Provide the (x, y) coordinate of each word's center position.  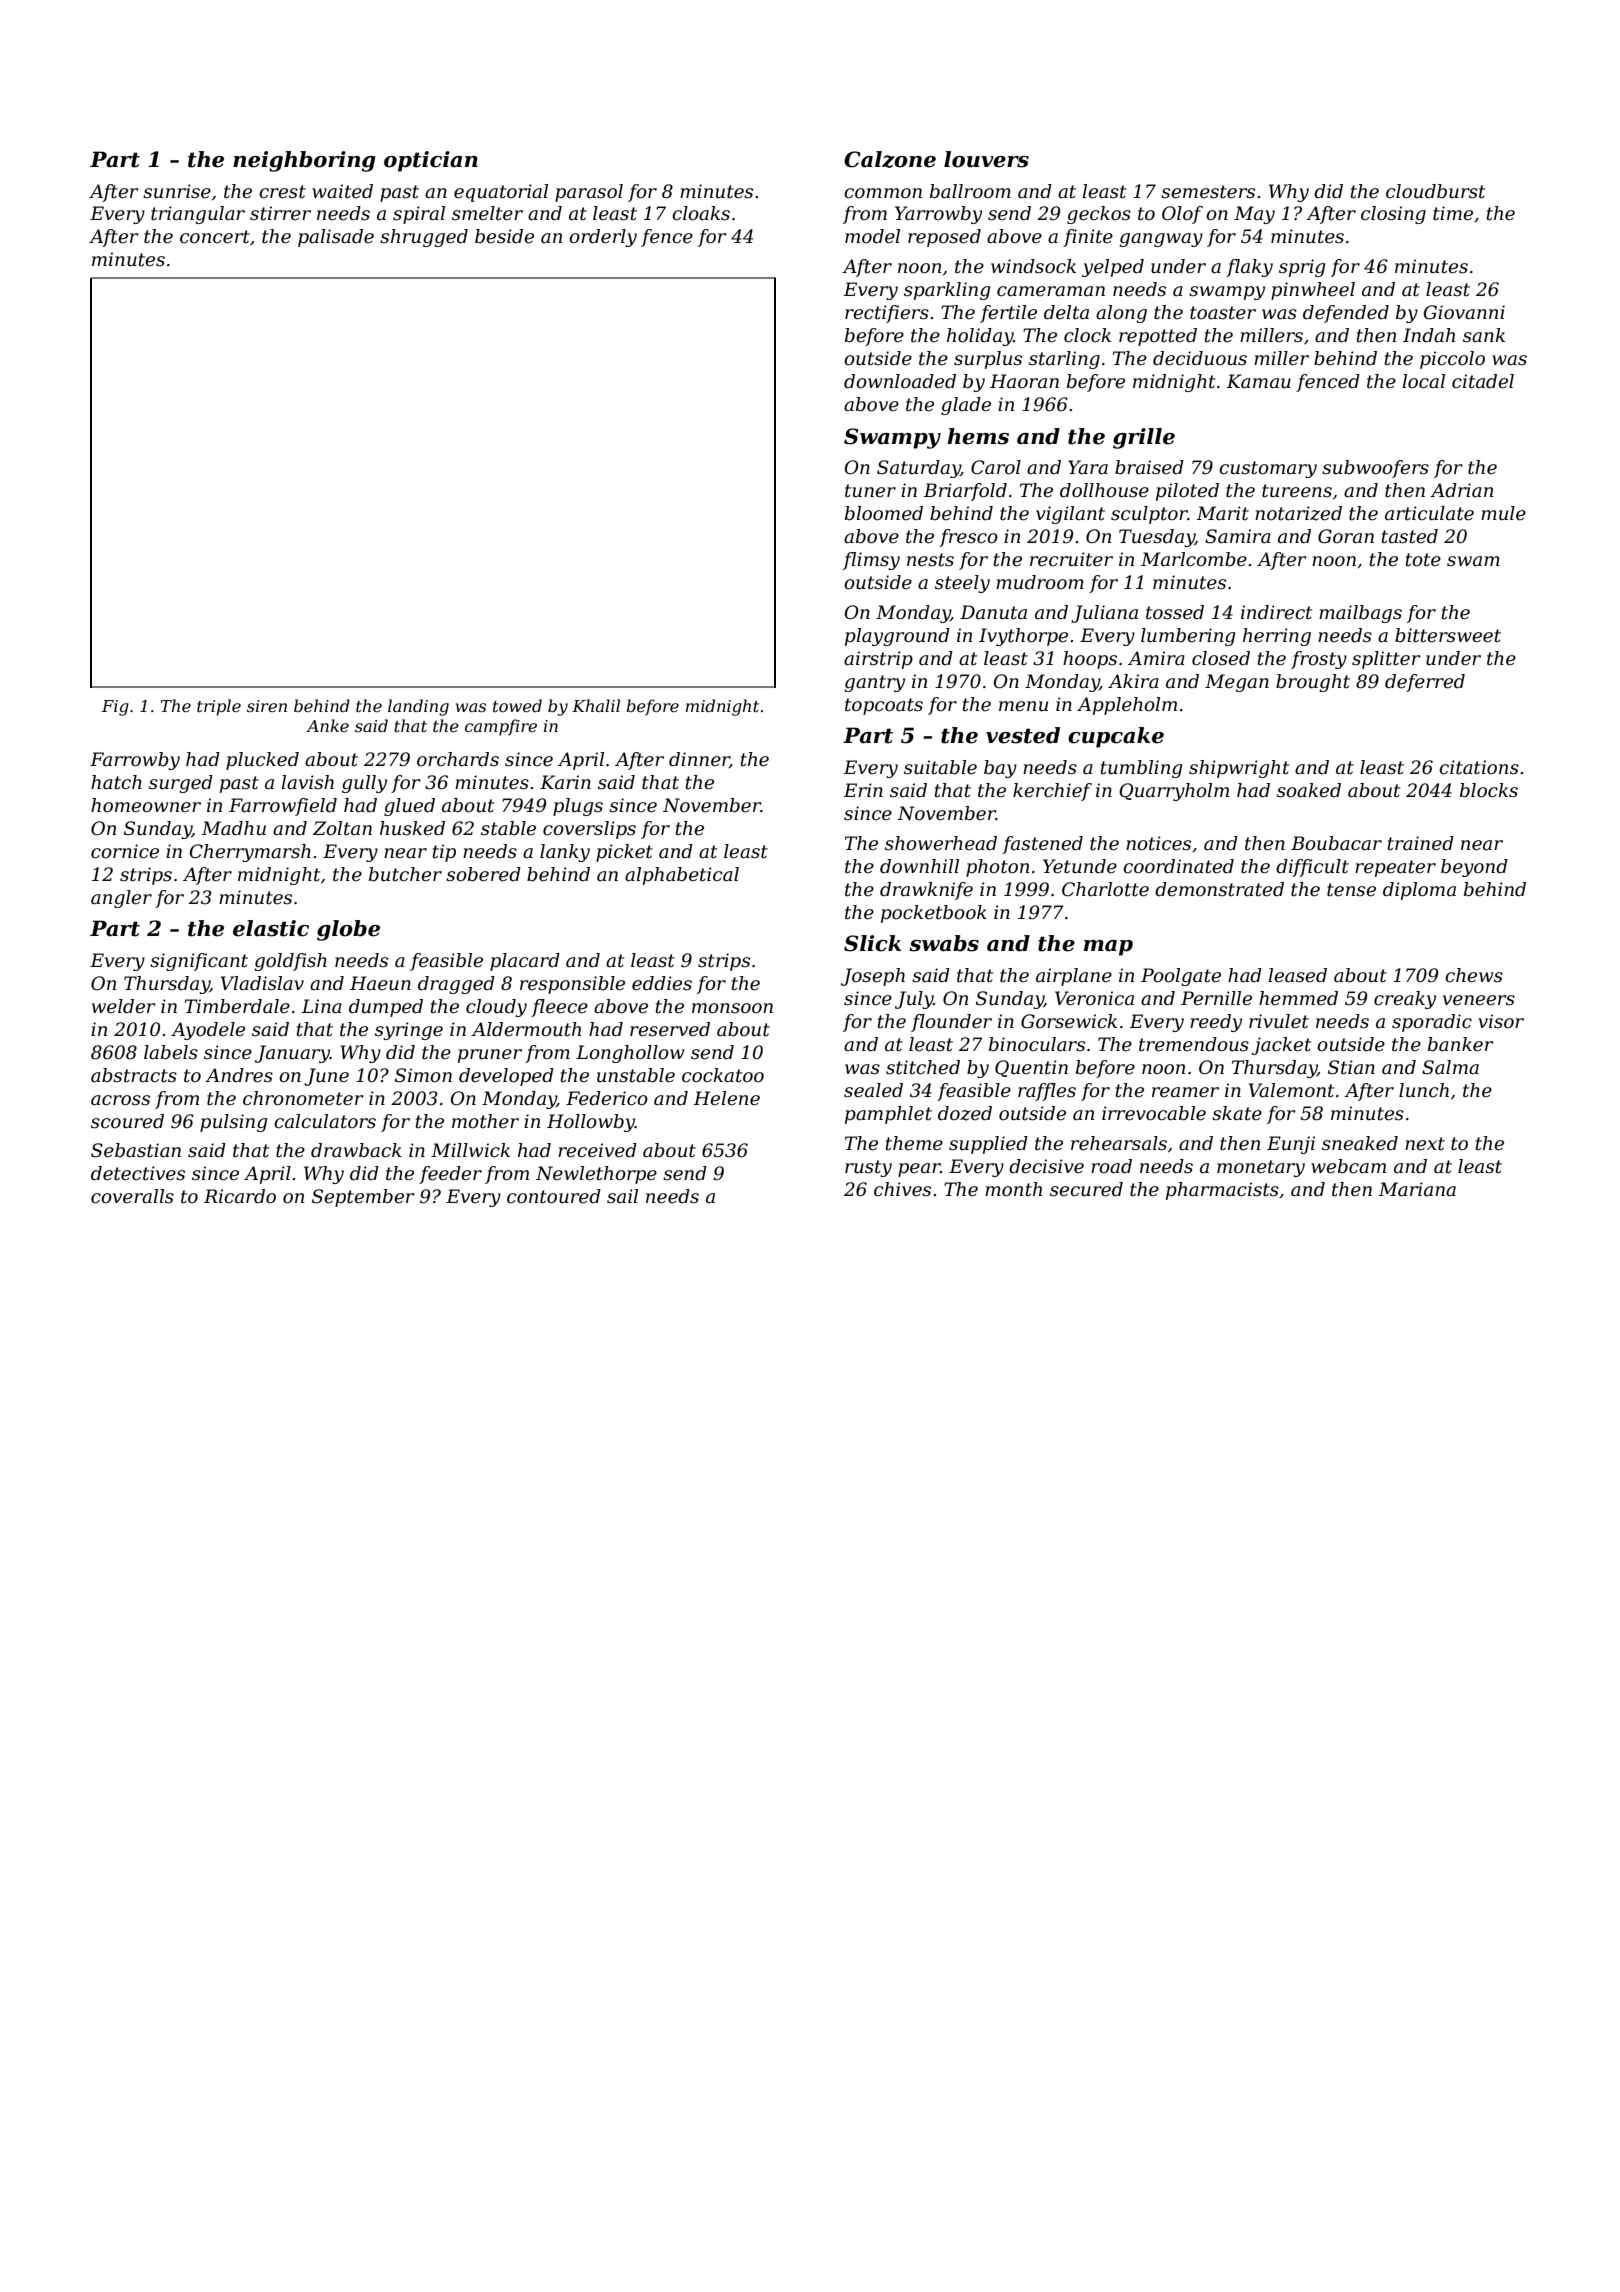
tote (1423, 560)
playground (897, 637)
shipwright (1239, 769)
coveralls (132, 1196)
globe (348, 930)
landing (418, 707)
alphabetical (682, 876)
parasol (589, 193)
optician (431, 161)
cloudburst (1435, 191)
